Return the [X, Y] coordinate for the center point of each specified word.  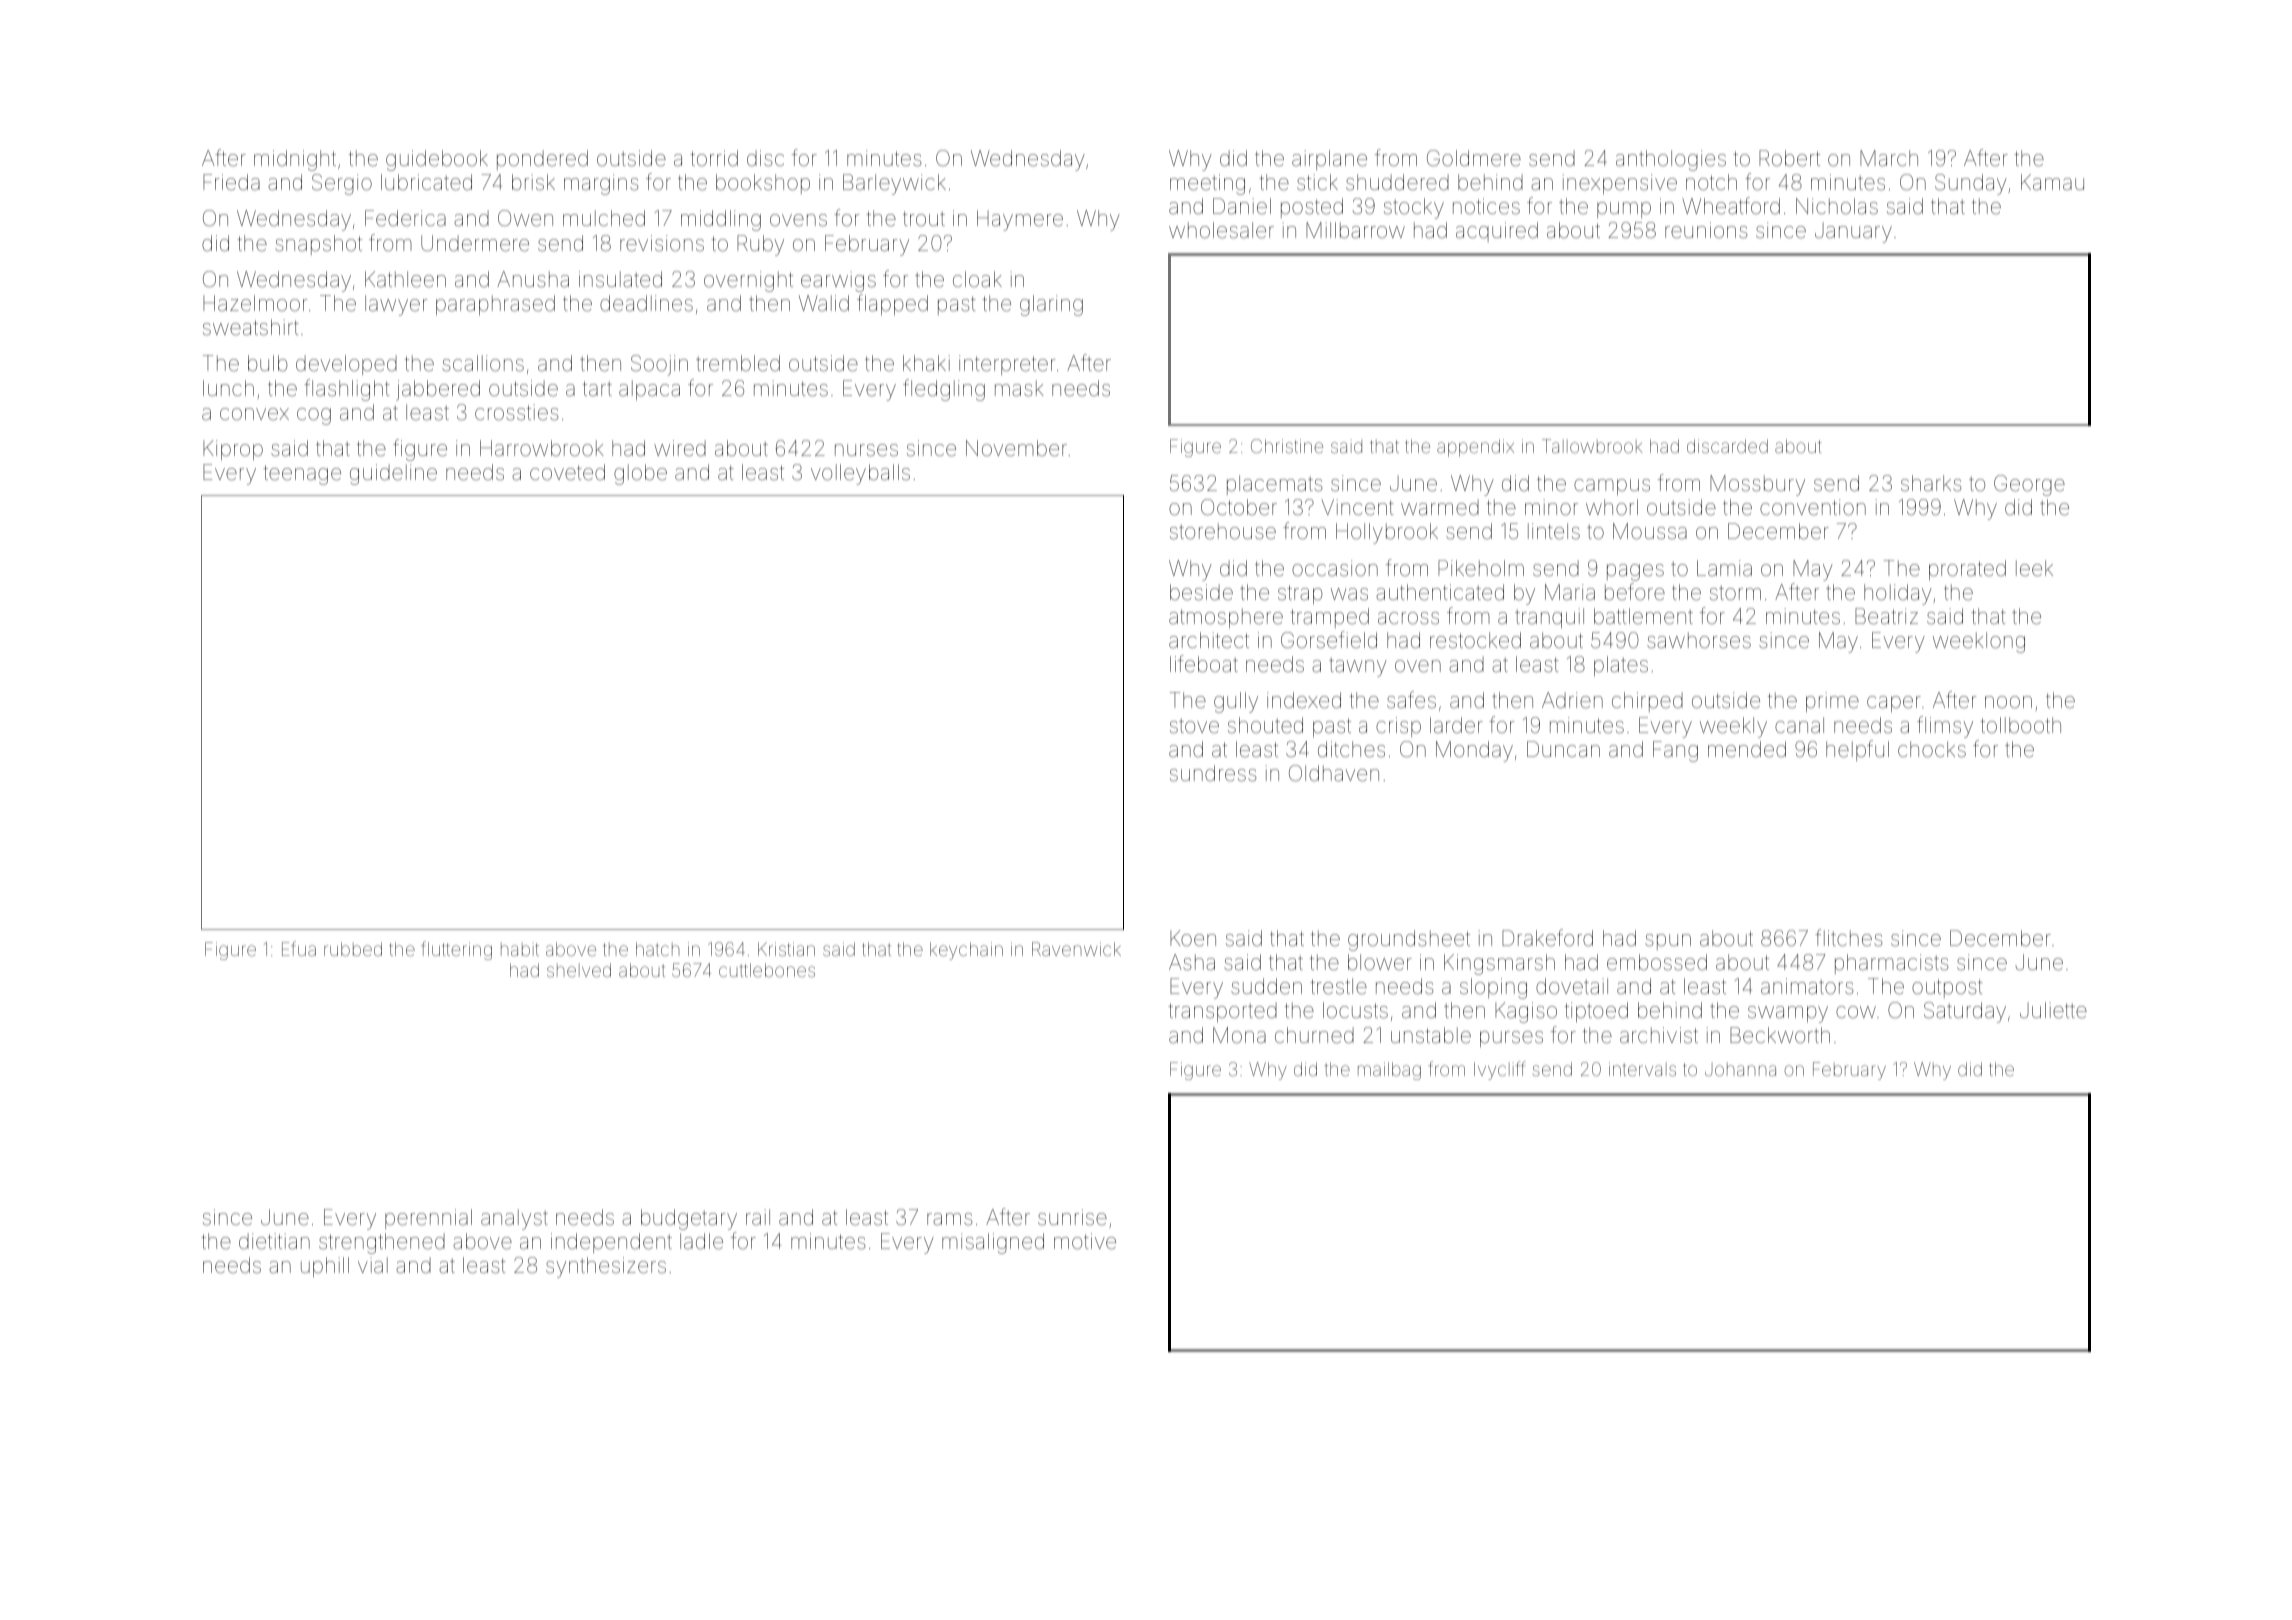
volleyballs [860, 474]
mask [1019, 388]
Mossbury [1757, 485]
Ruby [760, 245]
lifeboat [1204, 664]
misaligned [993, 1243]
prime [1832, 702]
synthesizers [606, 1267]
